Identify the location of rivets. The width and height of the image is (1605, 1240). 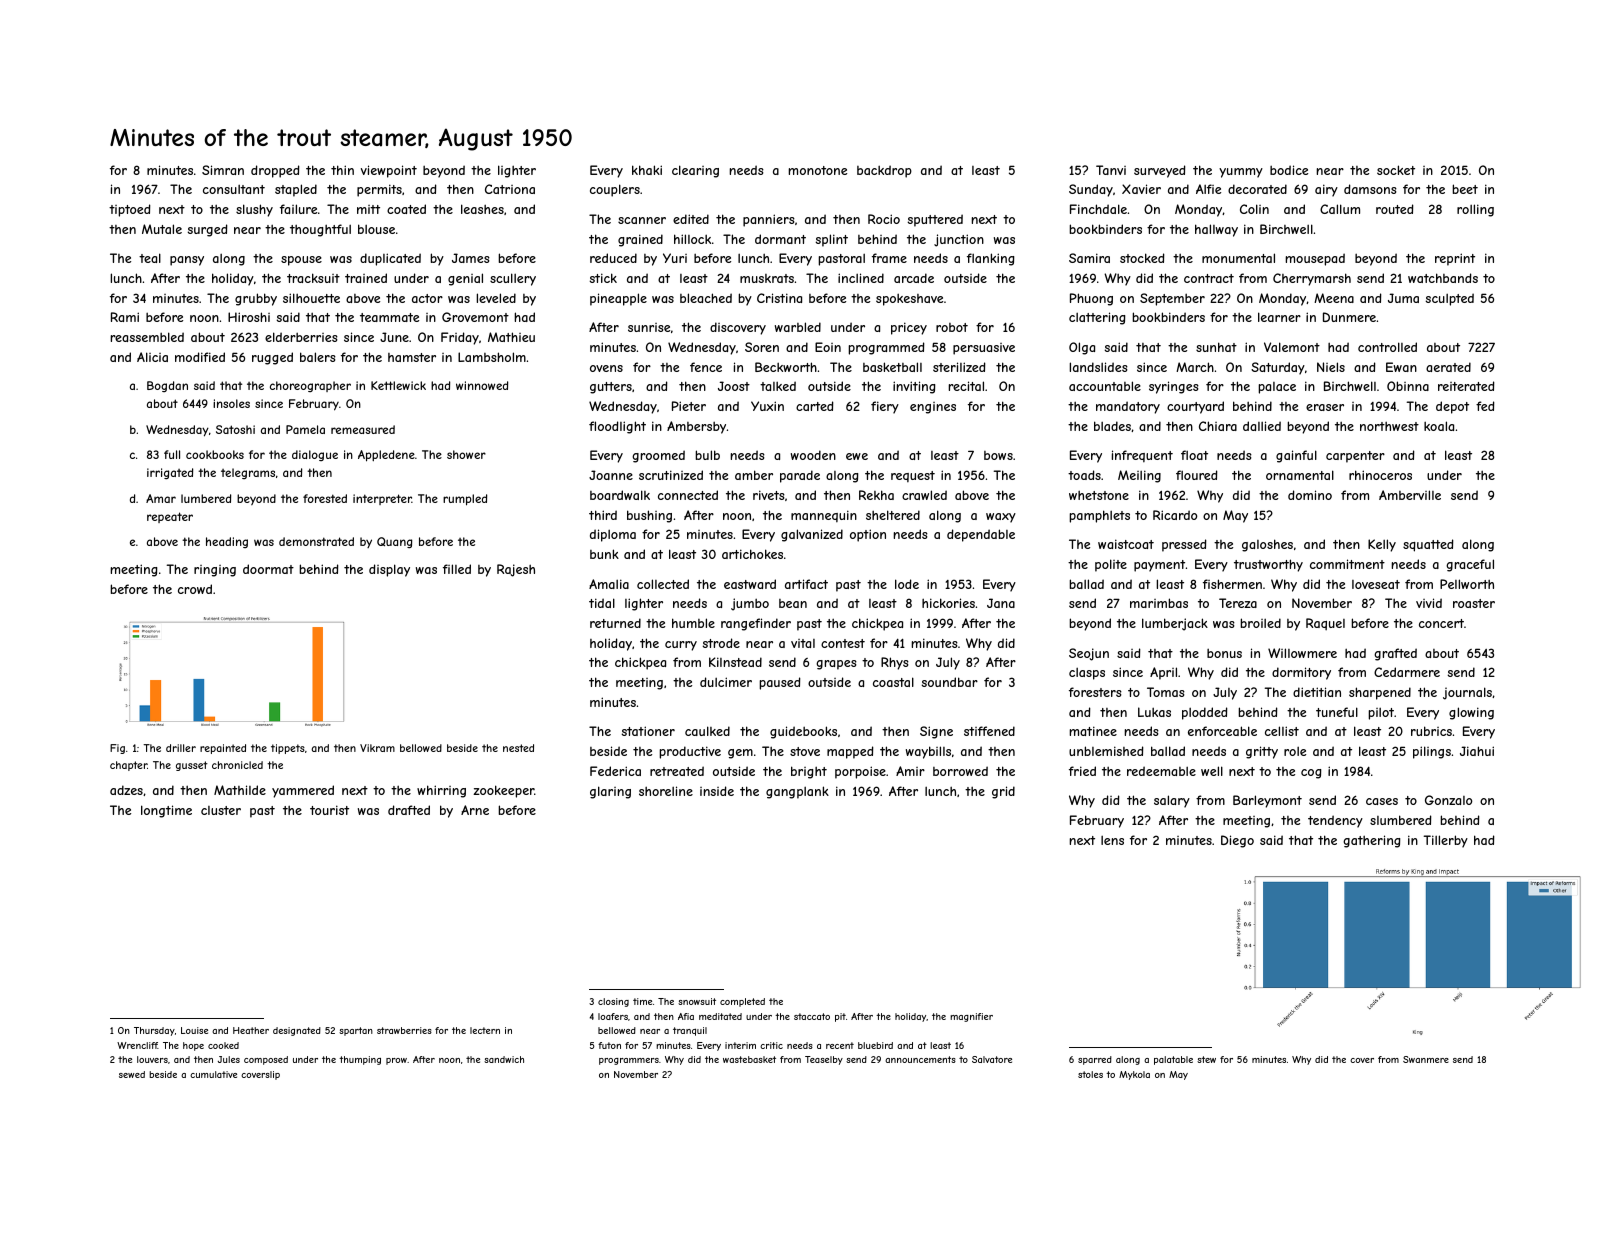
(769, 495).
